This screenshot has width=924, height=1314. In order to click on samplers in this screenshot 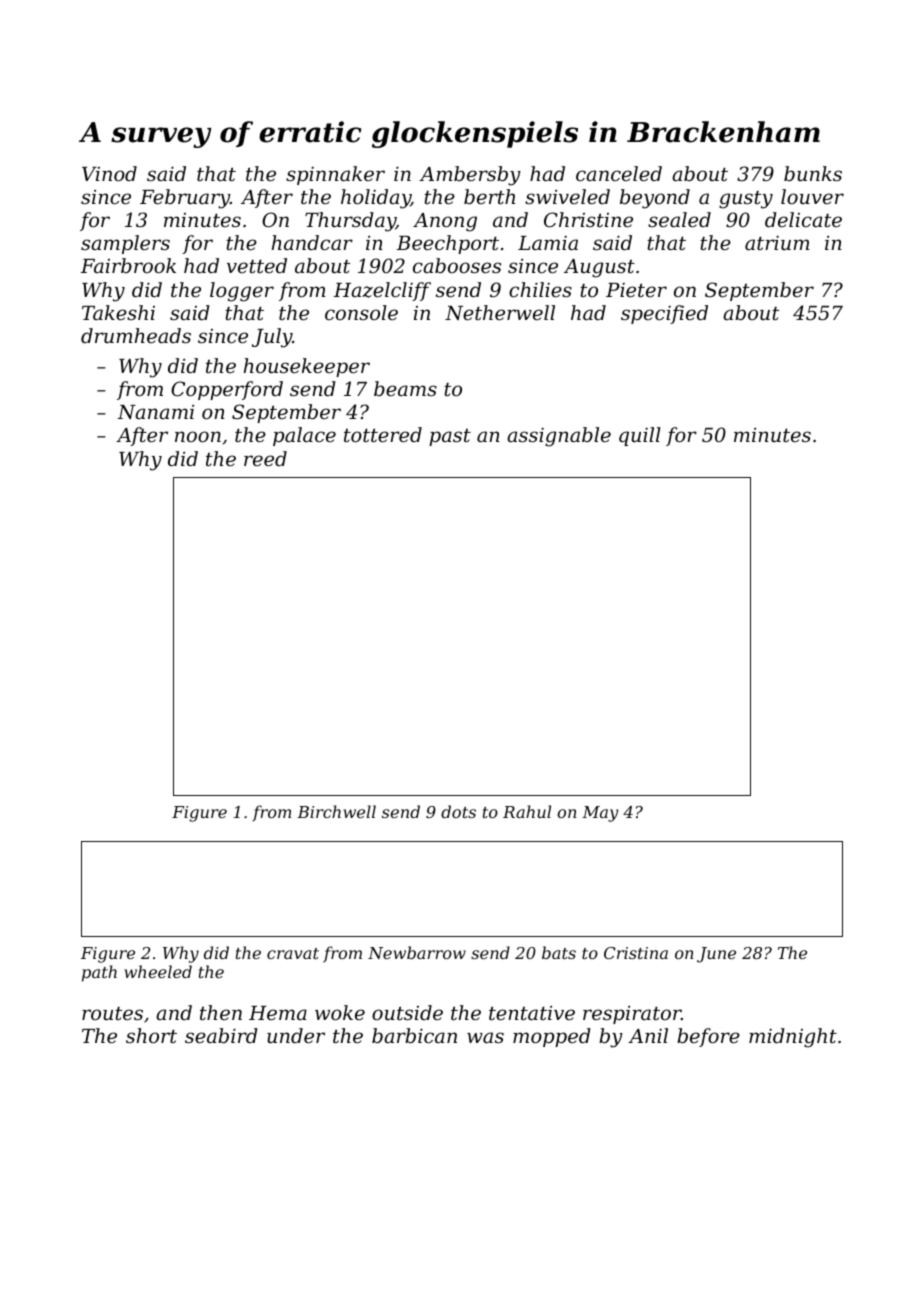, I will do `click(125, 244)`.
